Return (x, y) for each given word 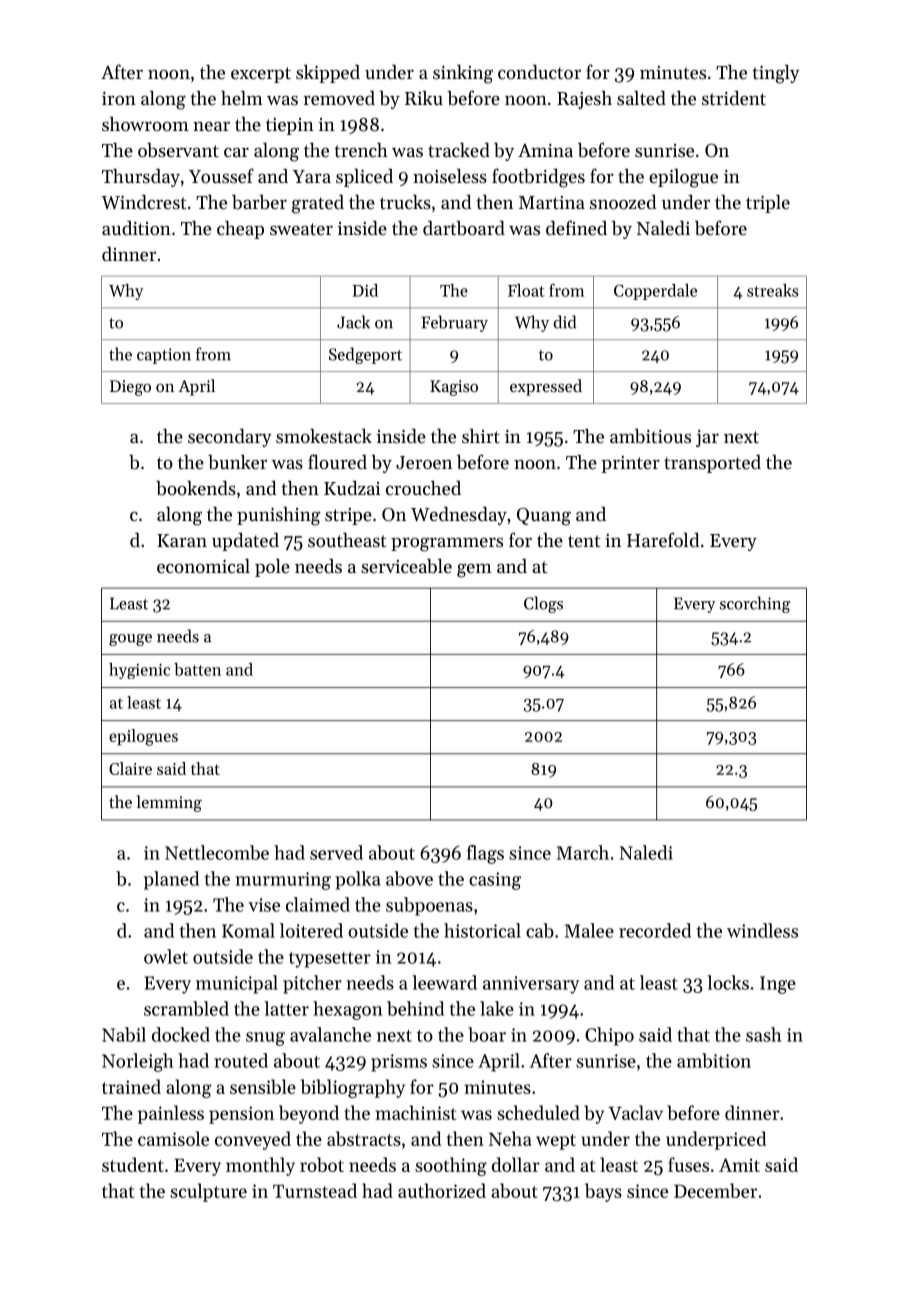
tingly (776, 74)
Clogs (543, 604)
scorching (755, 604)
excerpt (261, 75)
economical (203, 566)
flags (485, 854)
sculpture (208, 1192)
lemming (169, 803)
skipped (328, 74)
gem (474, 571)
